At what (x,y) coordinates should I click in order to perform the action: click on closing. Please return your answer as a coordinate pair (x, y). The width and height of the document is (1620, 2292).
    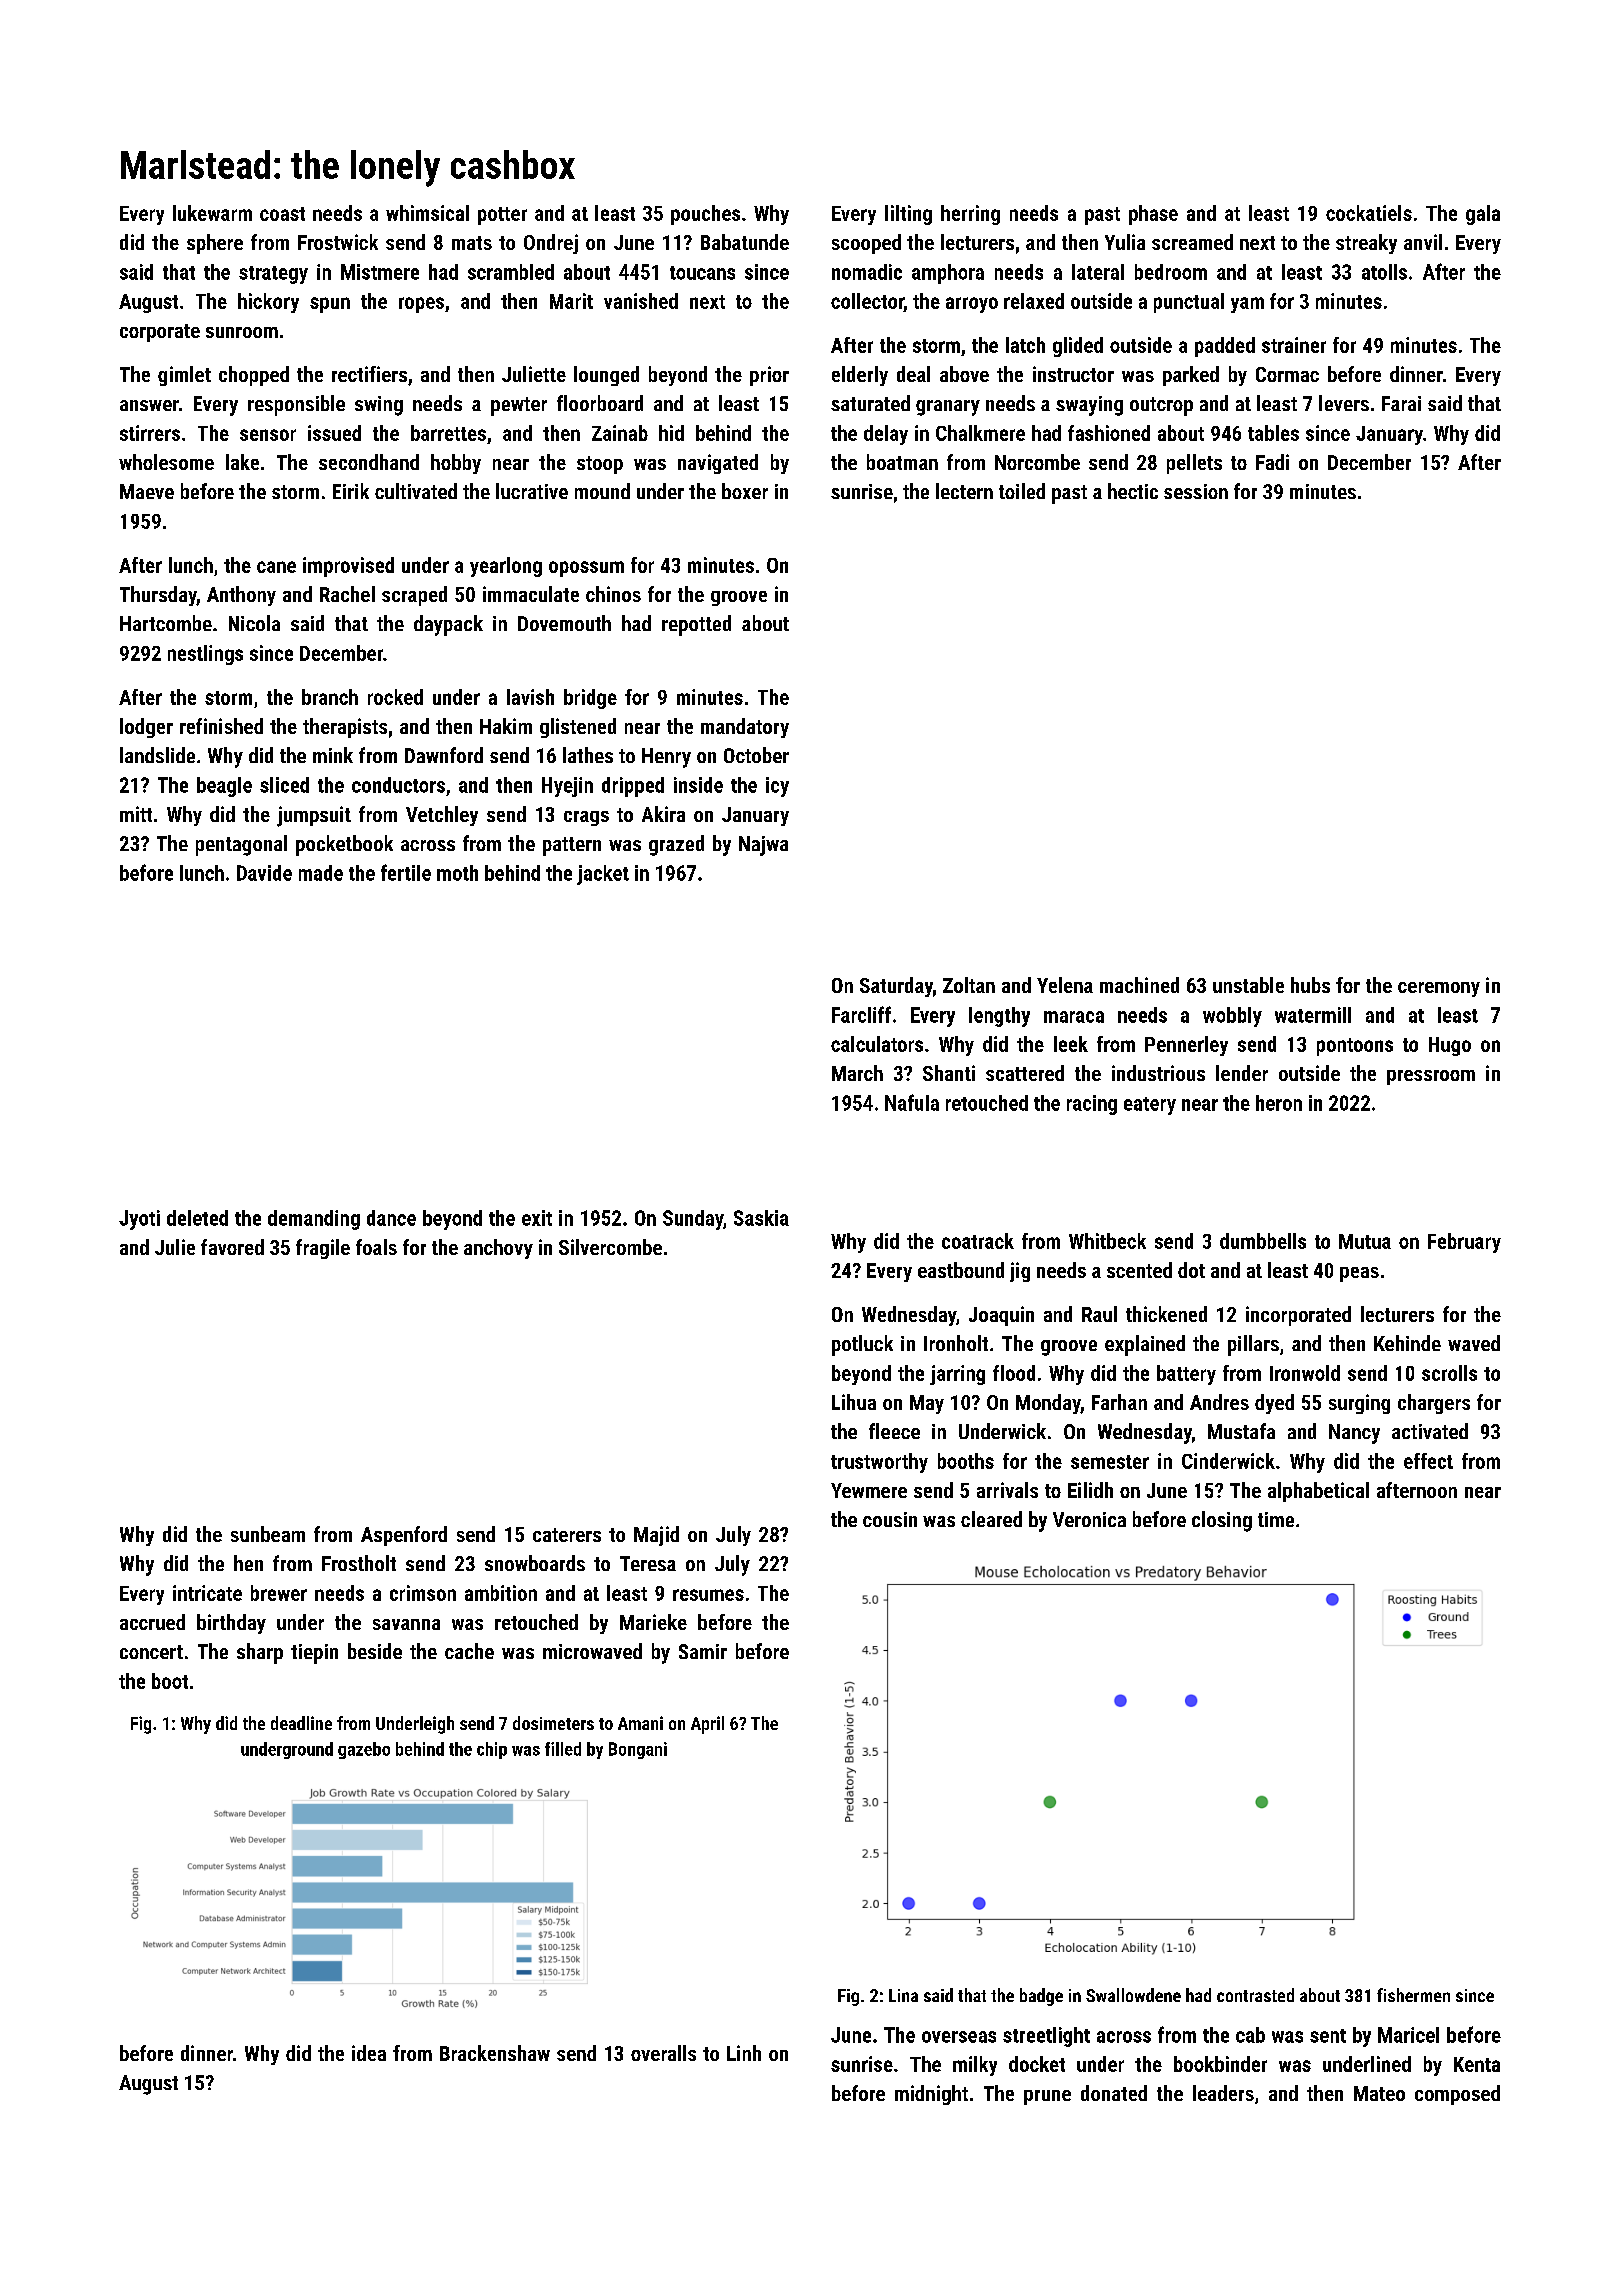
    Looking at the image, I should click on (1222, 1521).
